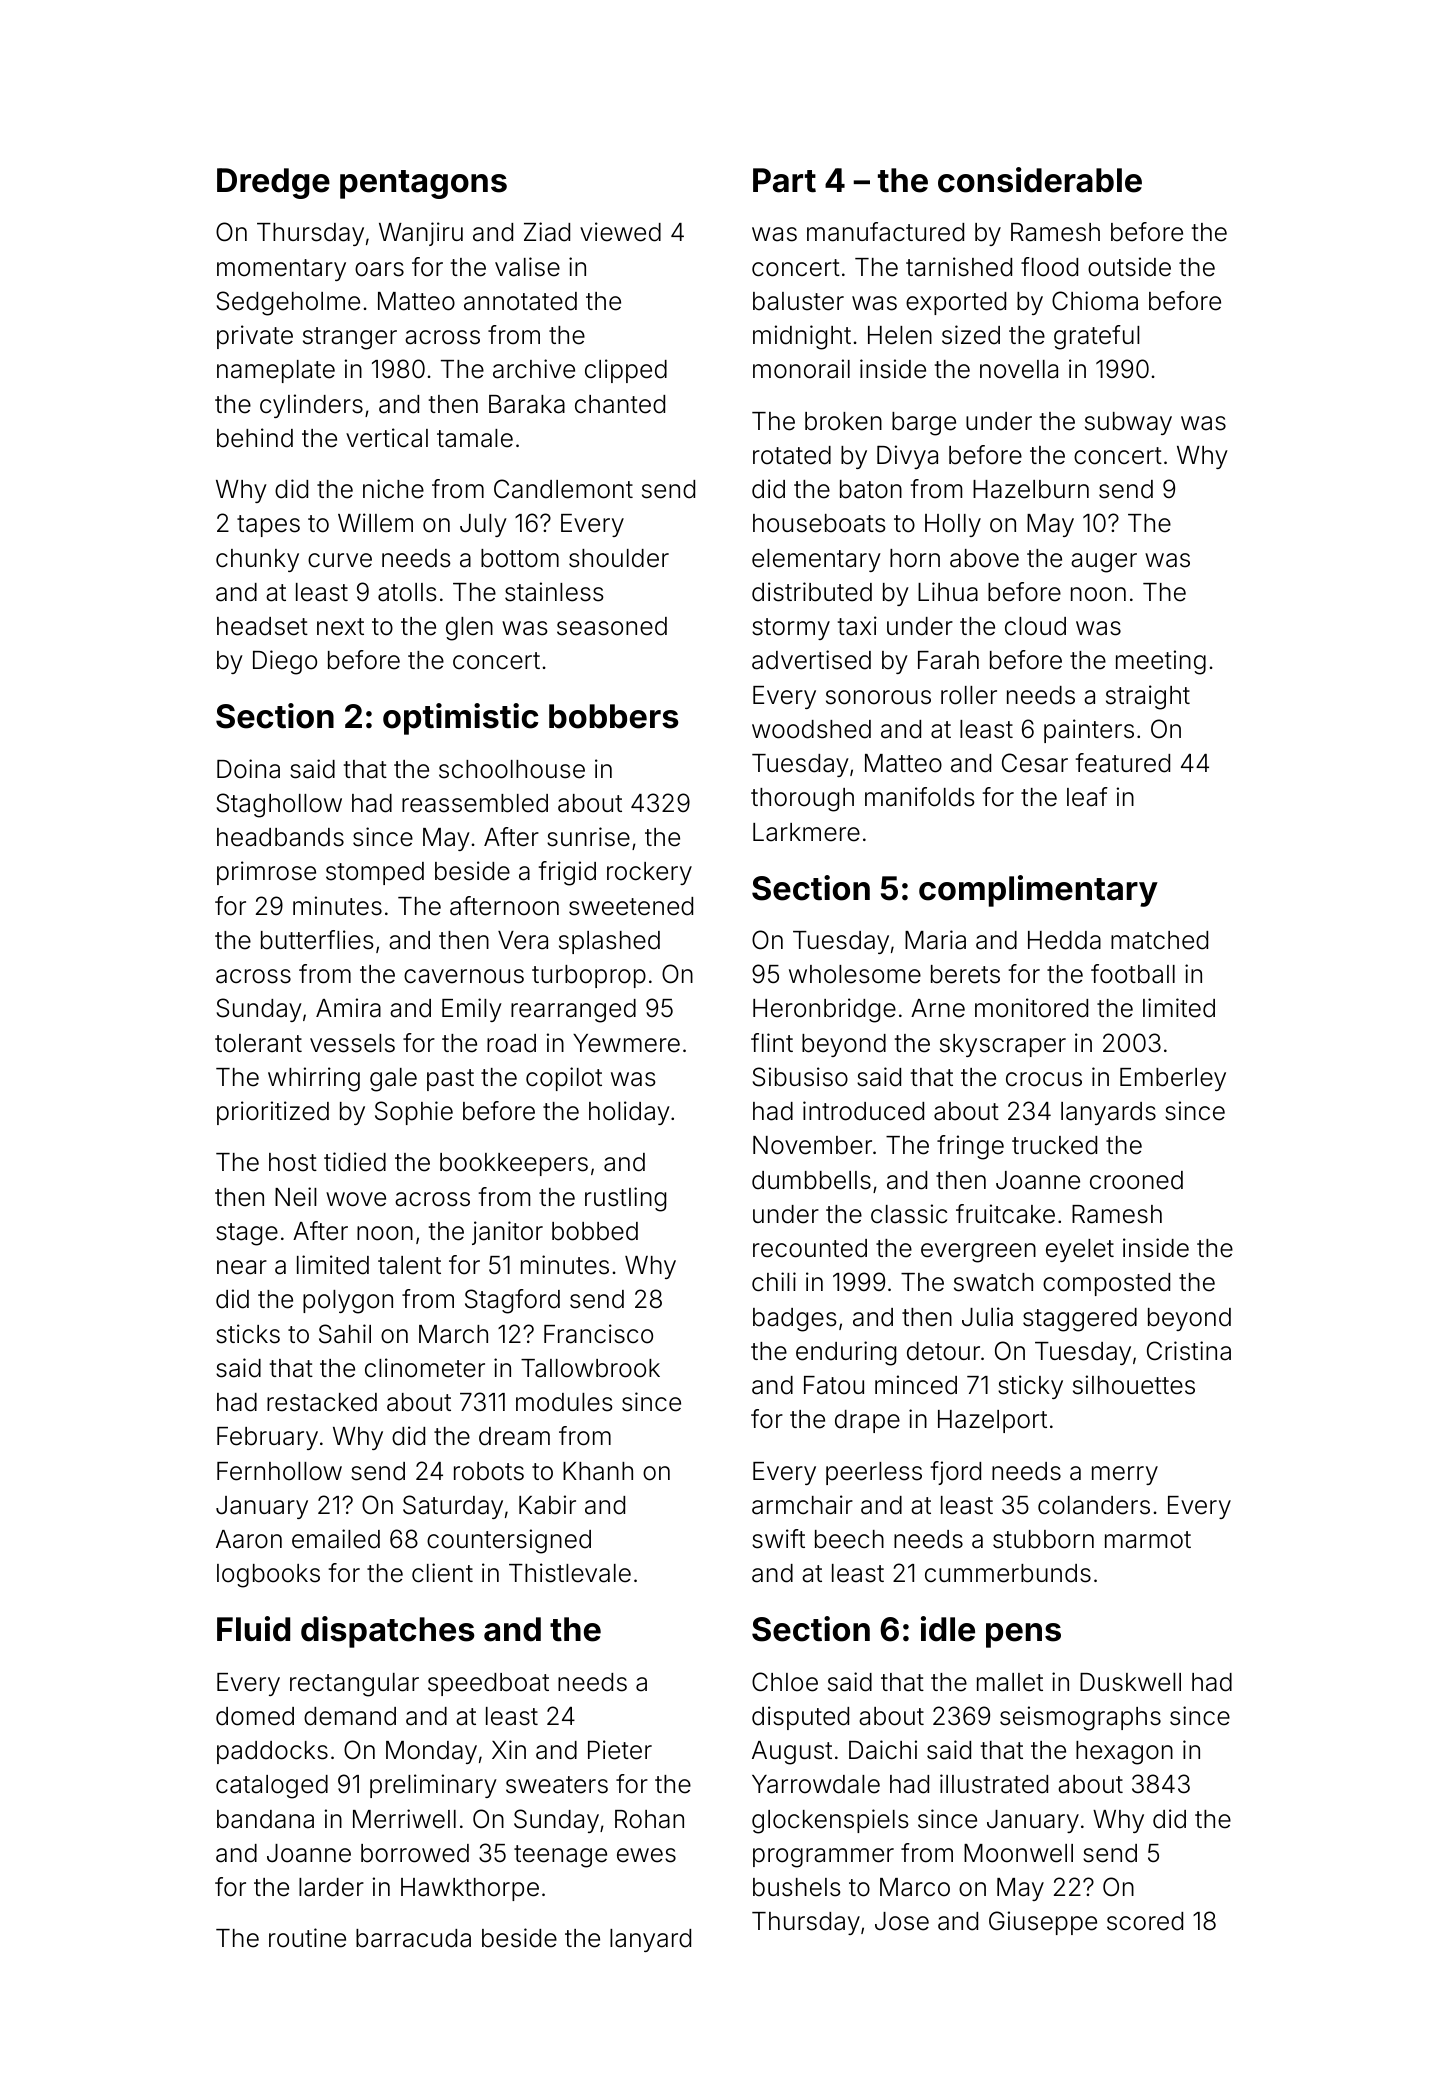 This document has width=1450, height=2100. Describe the element at coordinates (470, 1889) in the document. I see `Hawkthorpe` at that location.
